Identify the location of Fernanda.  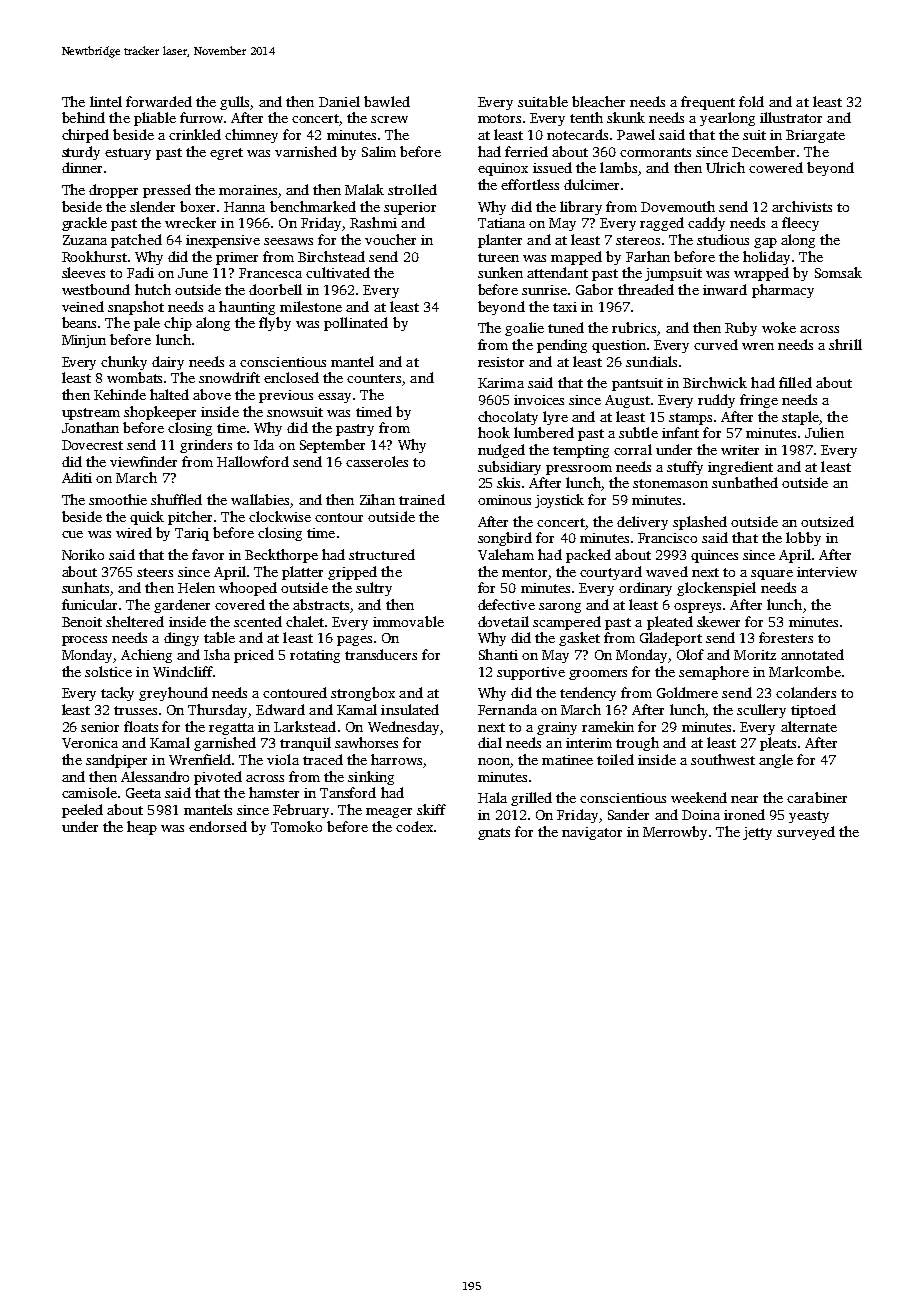
(507, 709).
